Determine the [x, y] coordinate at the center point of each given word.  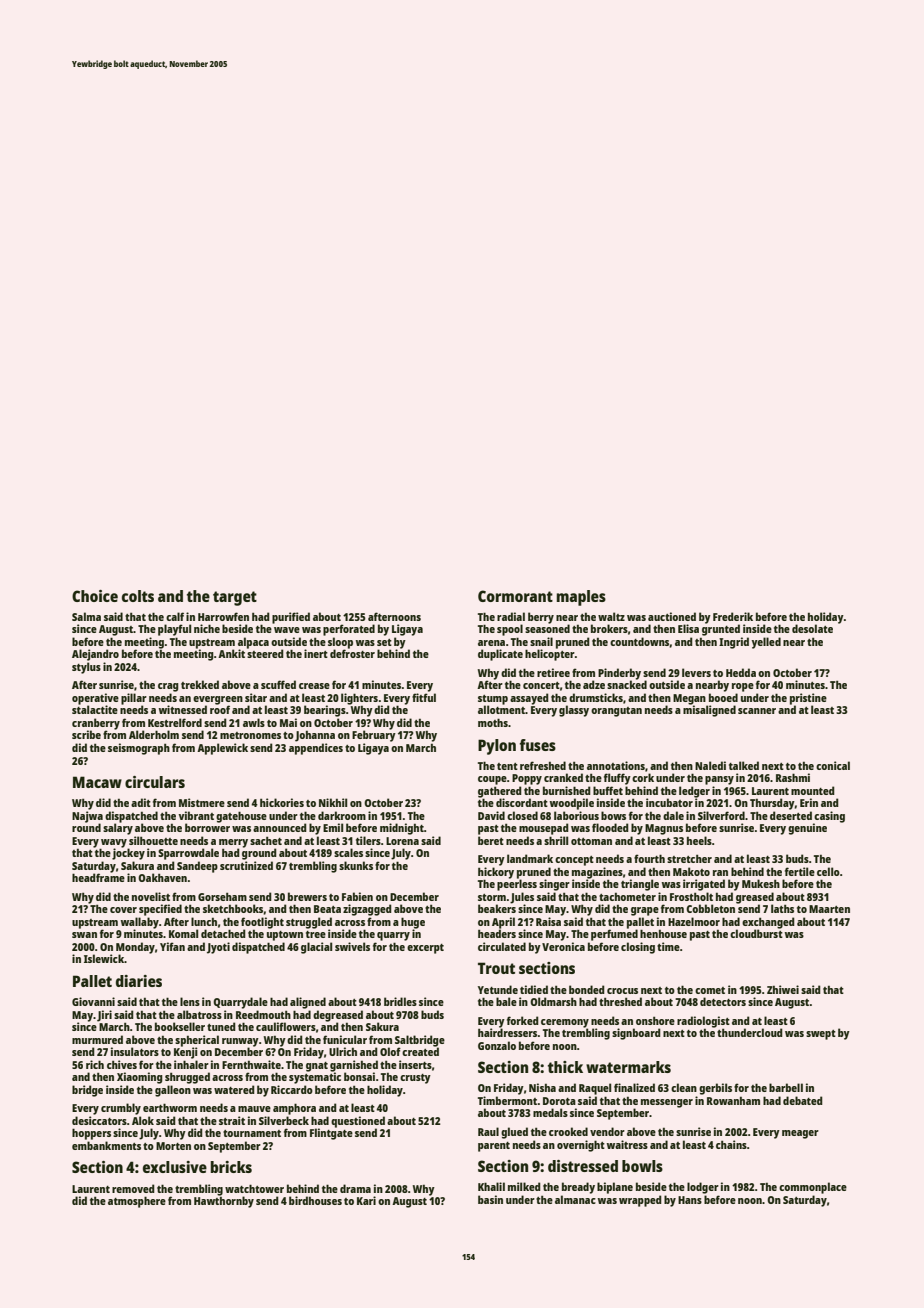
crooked [568, 1131]
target [235, 598]
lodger [703, 1188]
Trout [496, 968]
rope [743, 687]
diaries [139, 981]
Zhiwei [783, 989]
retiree [553, 672]
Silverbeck [284, 1120]
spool [510, 630]
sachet [266, 841]
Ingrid [734, 643]
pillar [134, 699]
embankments [106, 1145]
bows [613, 815]
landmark [530, 858]
